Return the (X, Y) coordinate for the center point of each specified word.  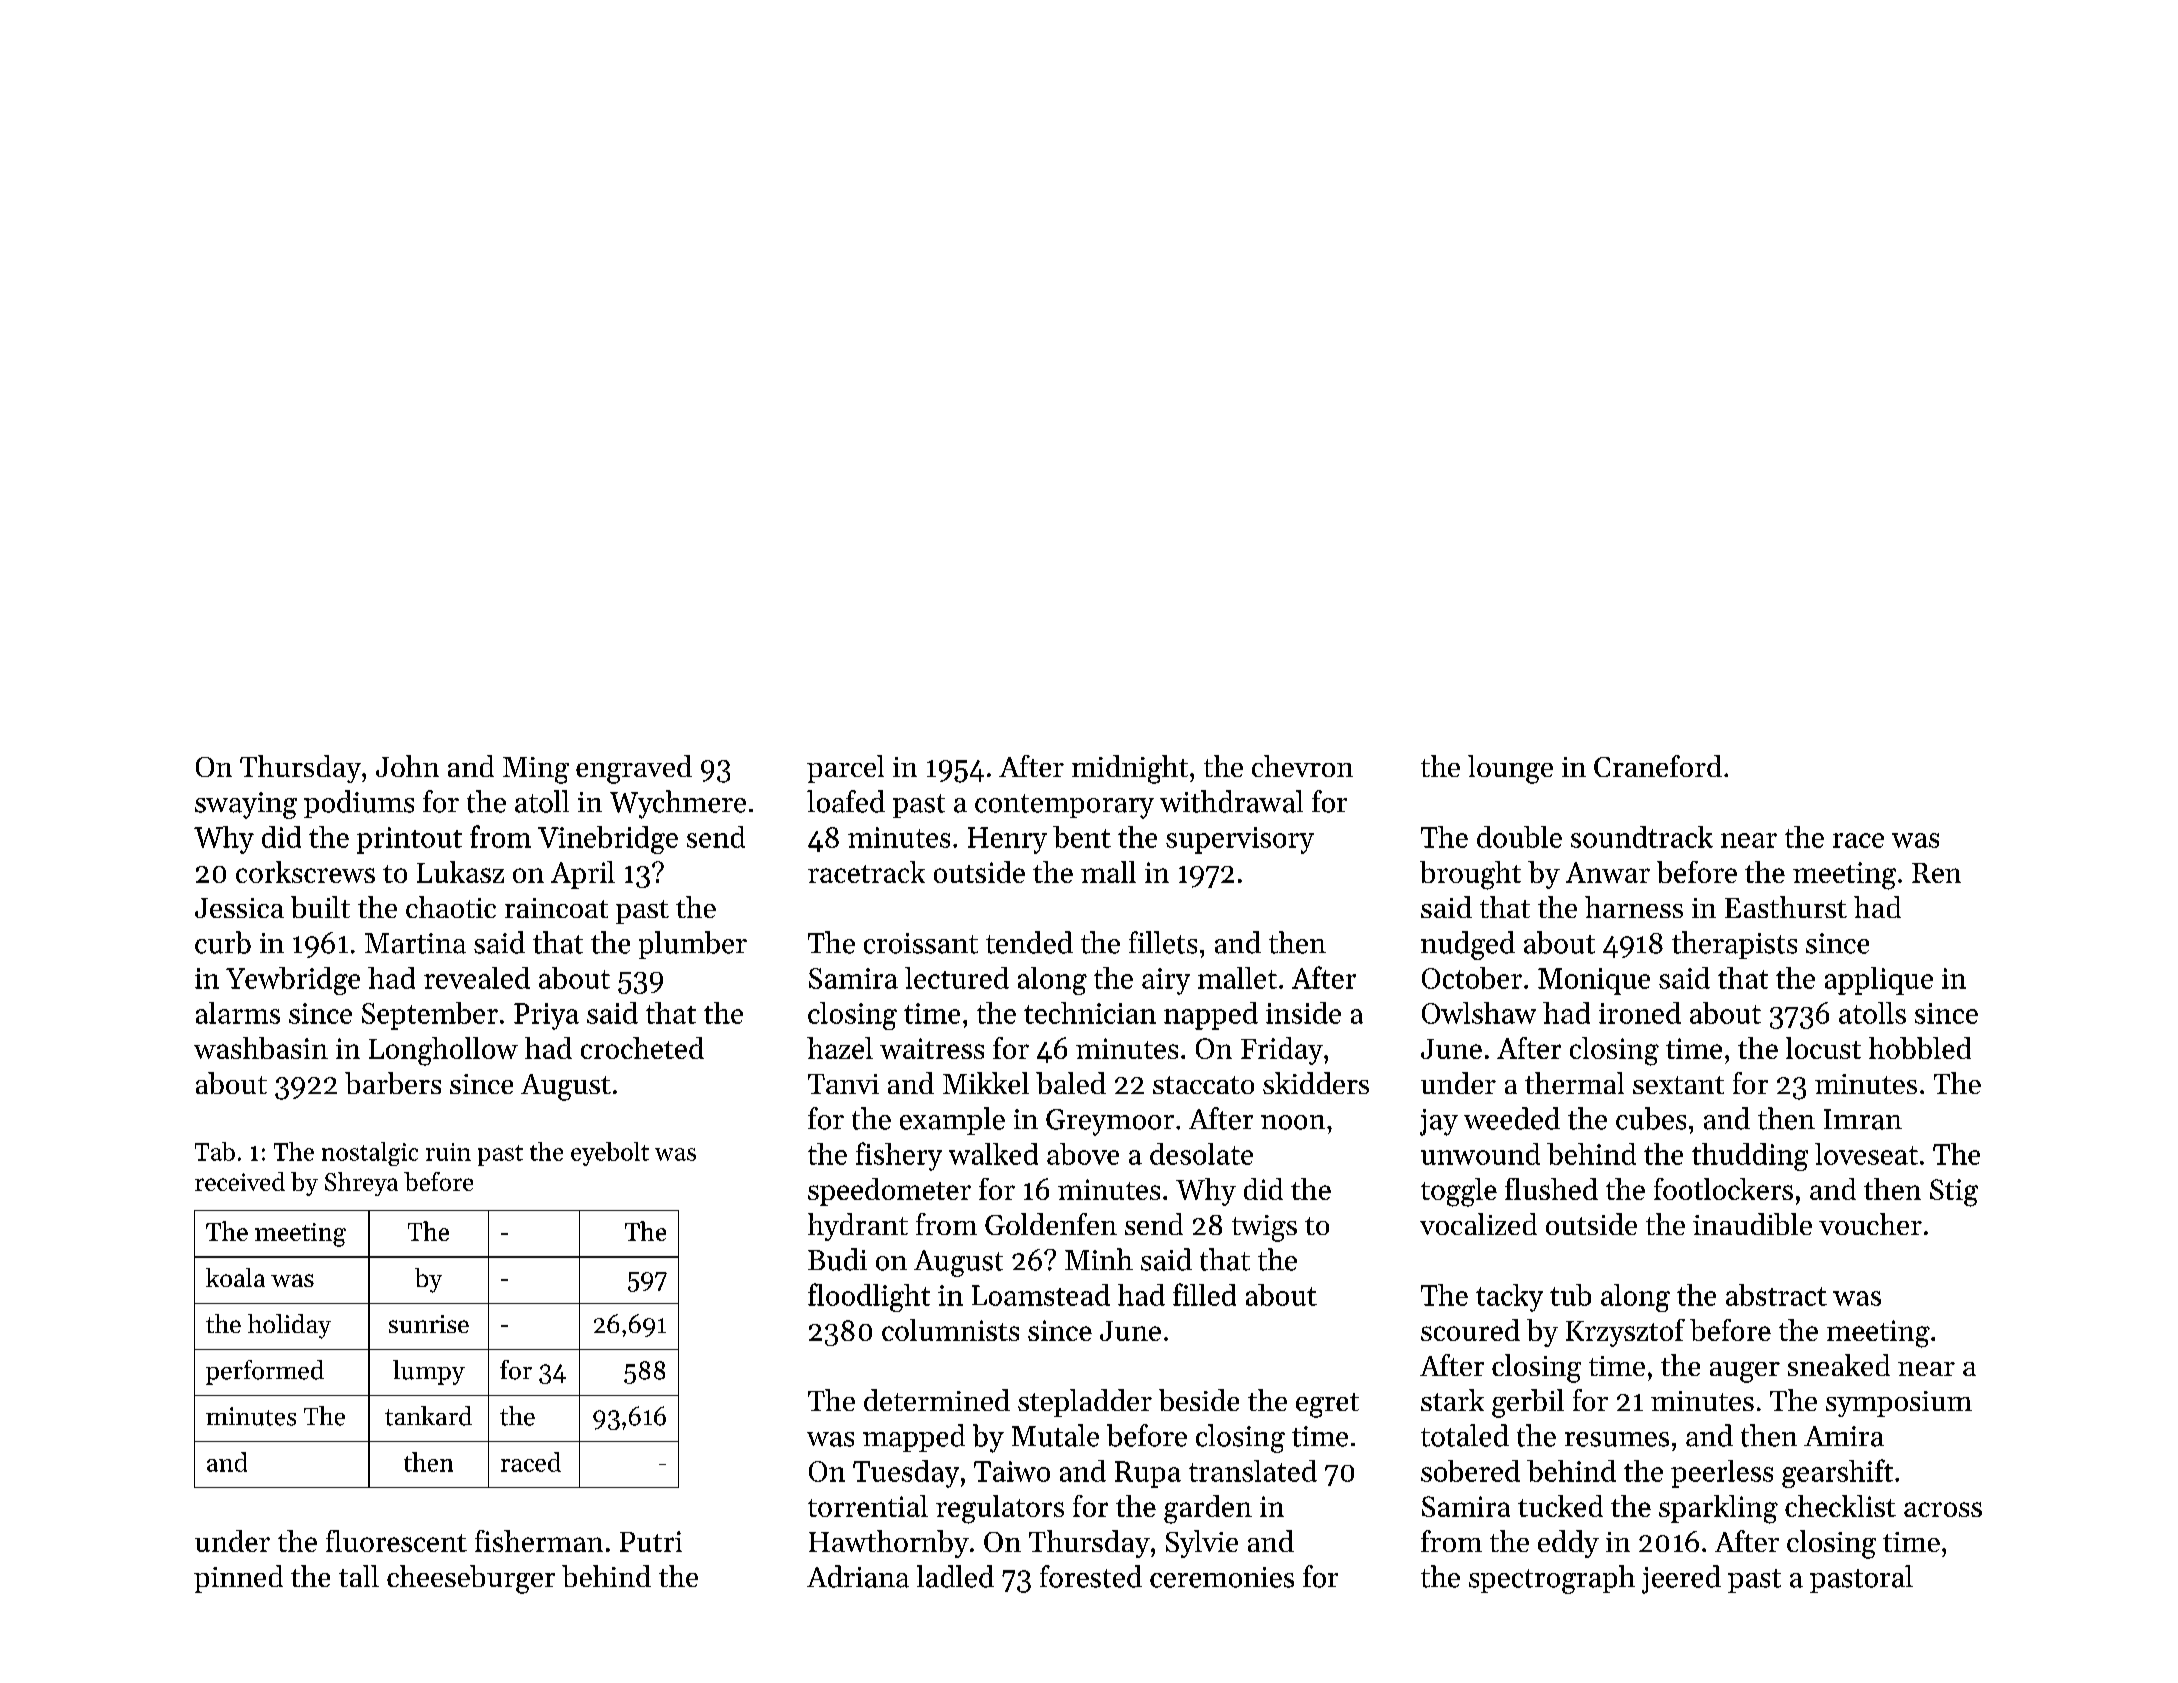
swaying (246, 805)
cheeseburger (471, 1579)
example (952, 1121)
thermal (1574, 1083)
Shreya (361, 1184)
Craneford (1658, 766)
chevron (1302, 766)
